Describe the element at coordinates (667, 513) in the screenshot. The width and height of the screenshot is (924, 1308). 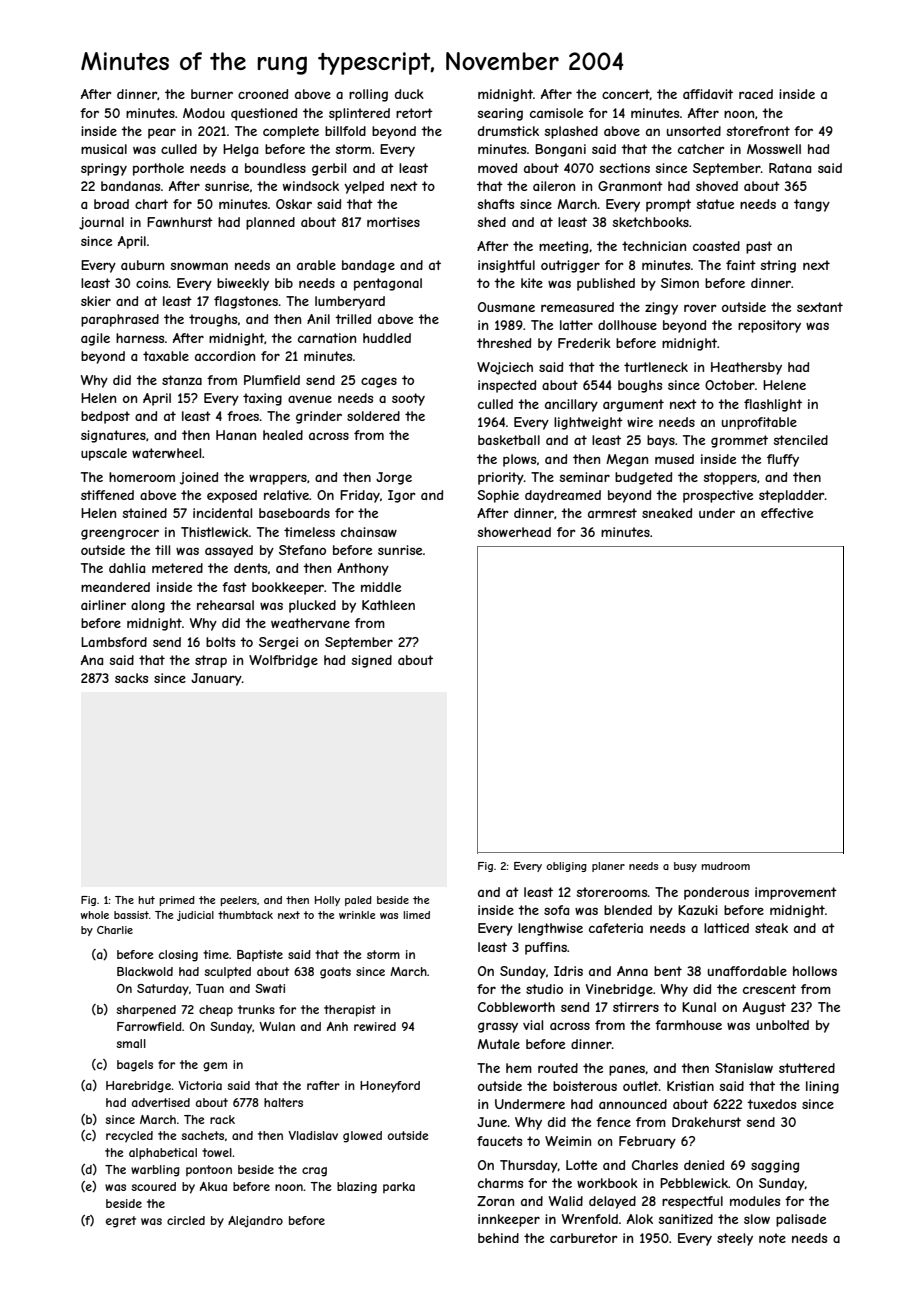
I see `sneaked` at that location.
